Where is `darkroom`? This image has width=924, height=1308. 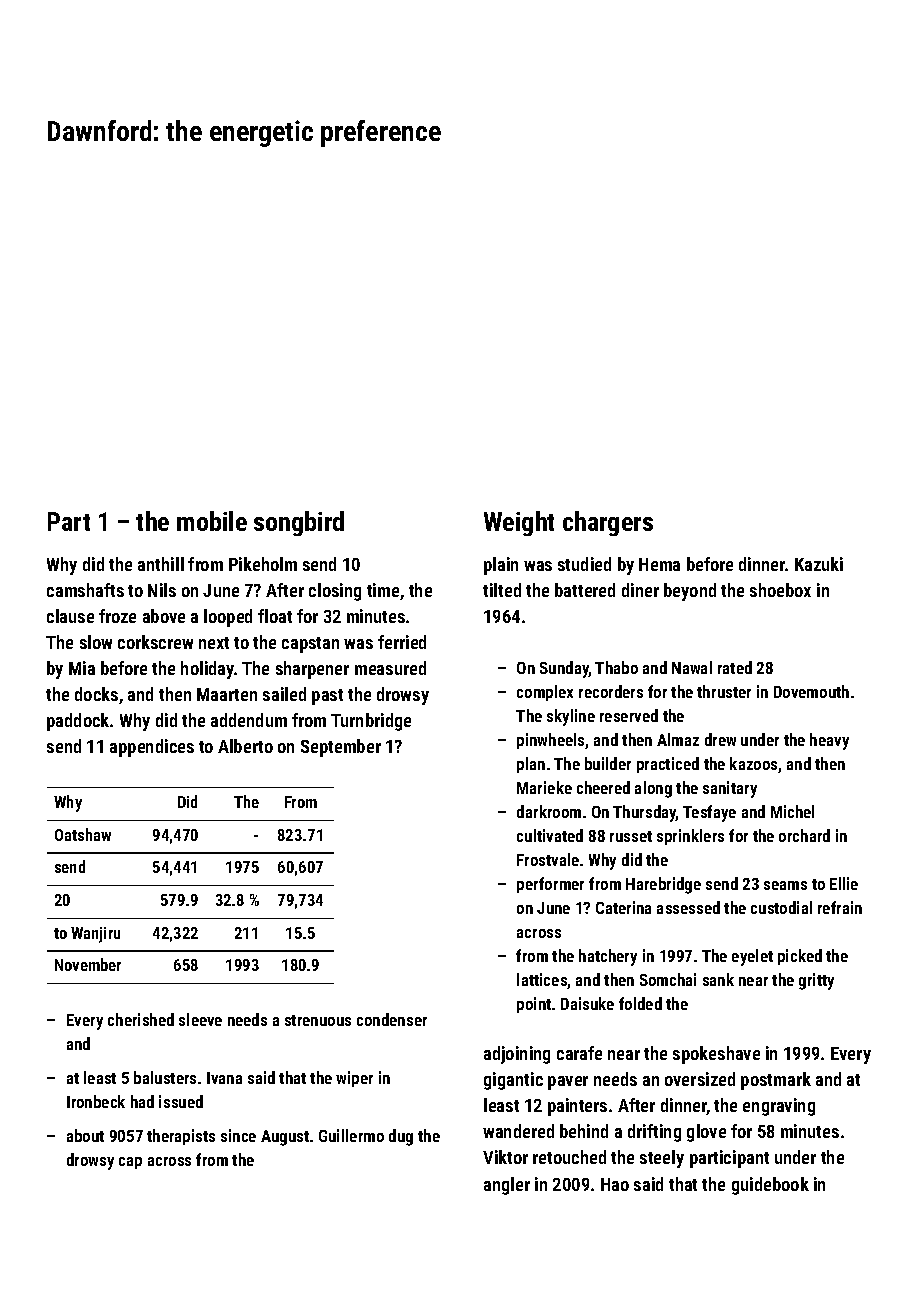
darkroom is located at coordinates (549, 811).
